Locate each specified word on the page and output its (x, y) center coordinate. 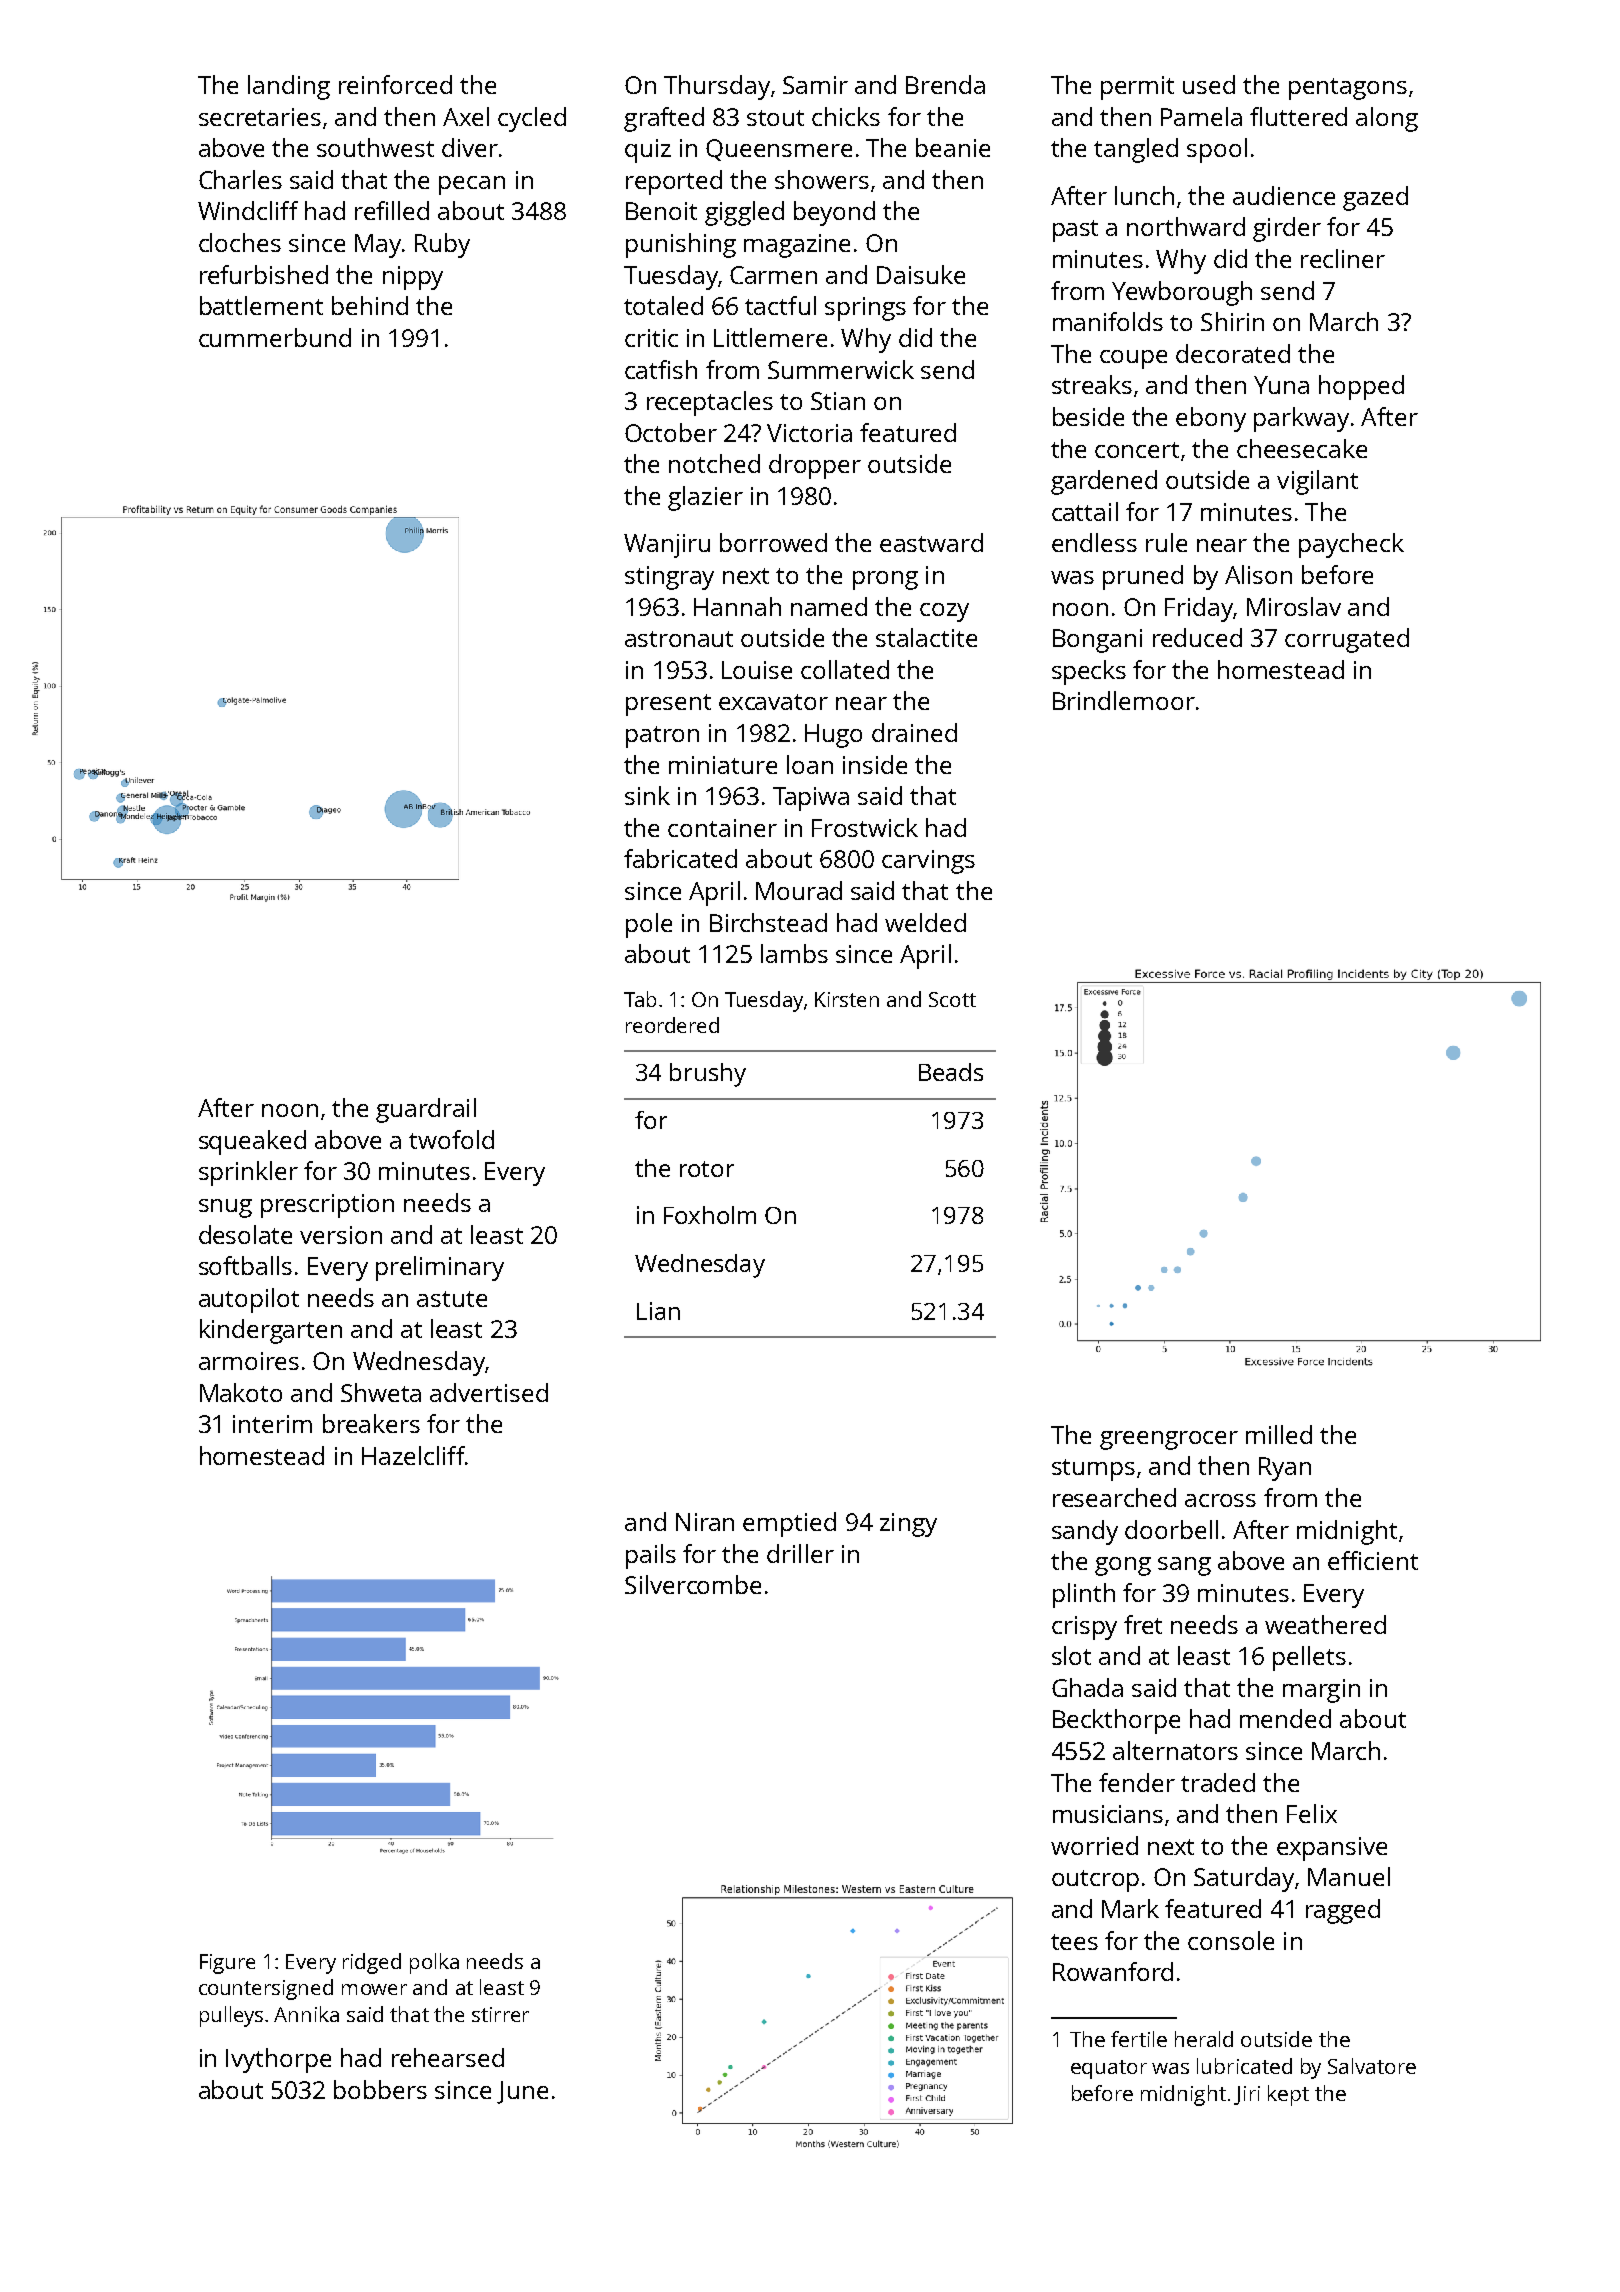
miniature (723, 765)
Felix (1312, 1813)
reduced (1197, 637)
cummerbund (275, 337)
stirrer (500, 2014)
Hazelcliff (413, 1455)
